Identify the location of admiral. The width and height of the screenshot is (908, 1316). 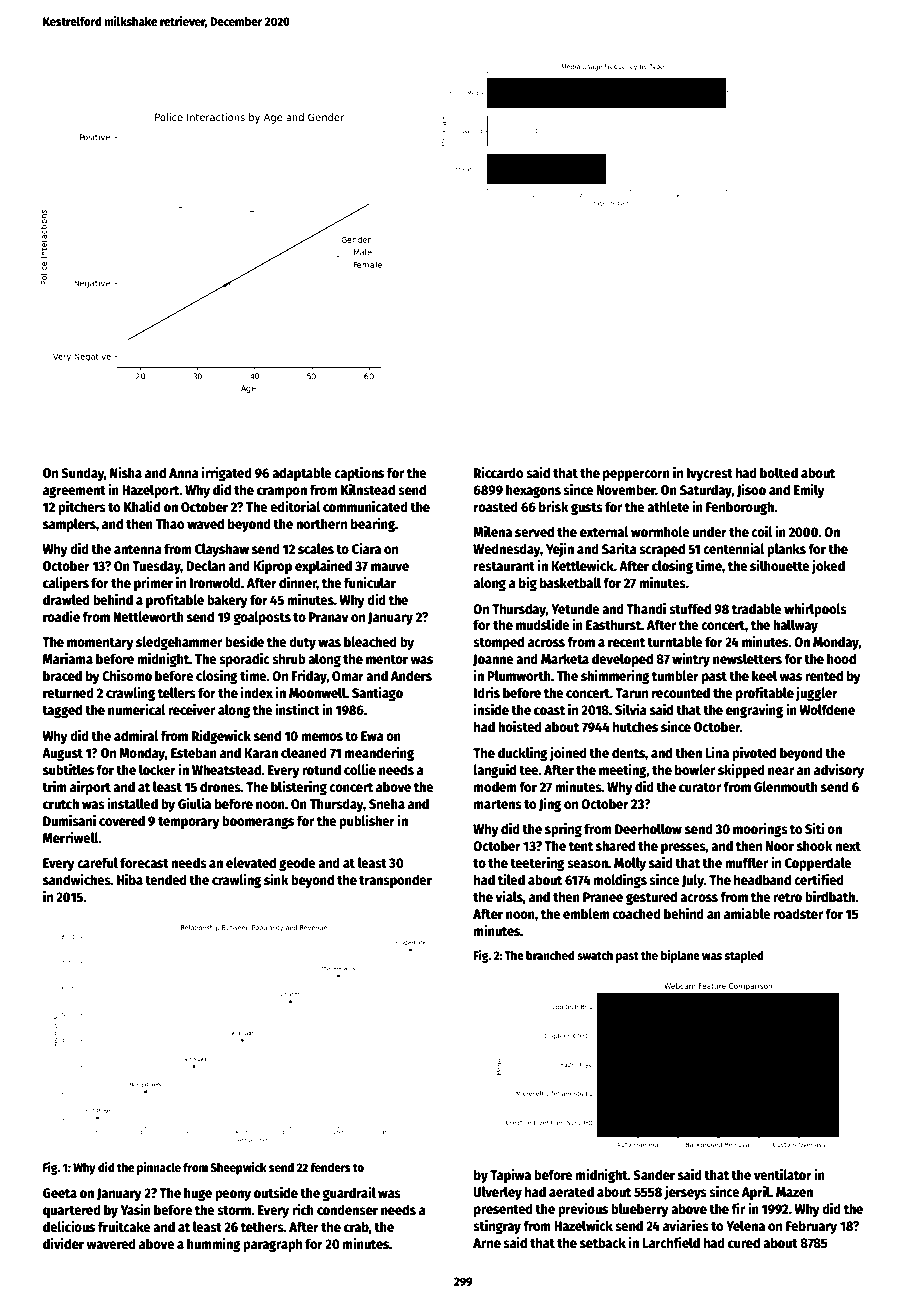
(136, 735).
